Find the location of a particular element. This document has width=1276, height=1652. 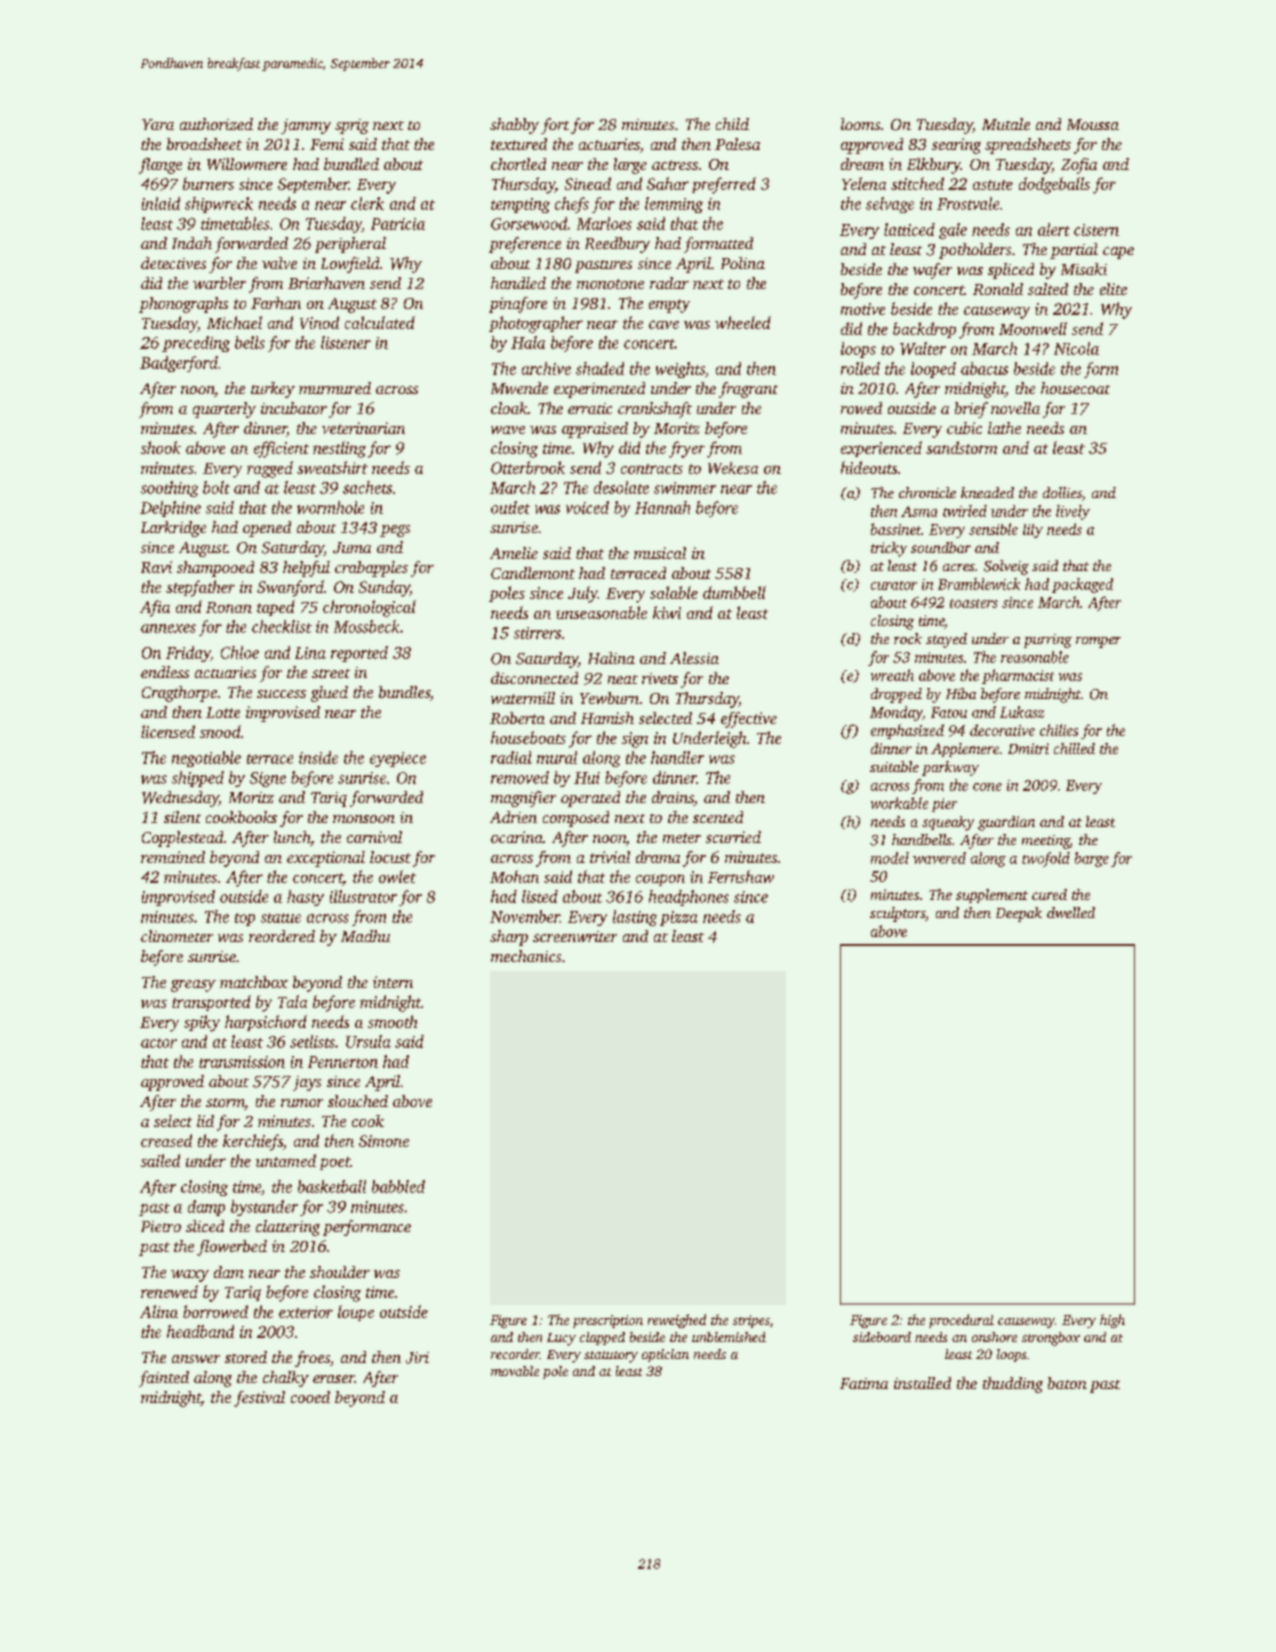

top is located at coordinates (245, 919).
